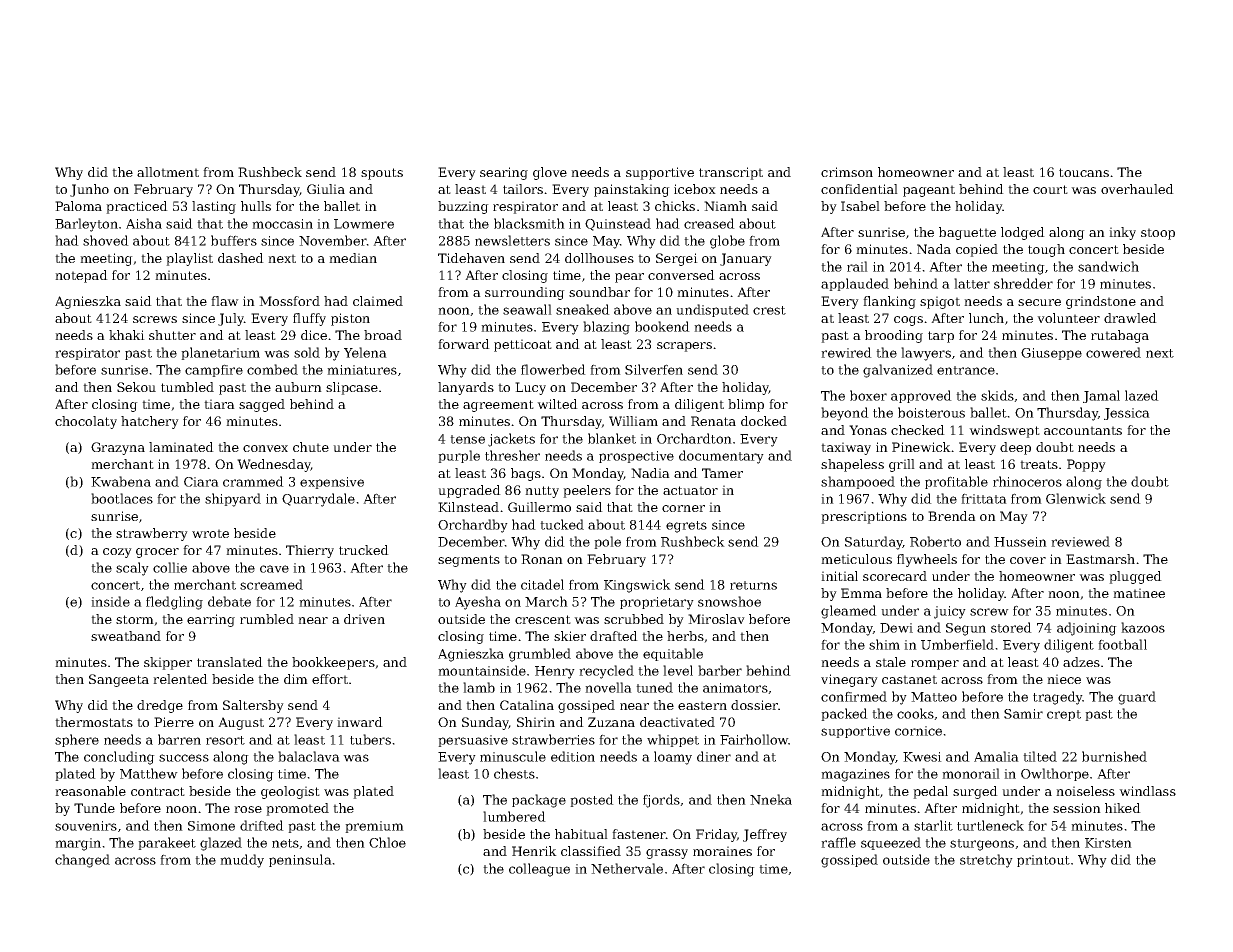  Describe the element at coordinates (1080, 541) in the screenshot. I see `reviewed` at that location.
